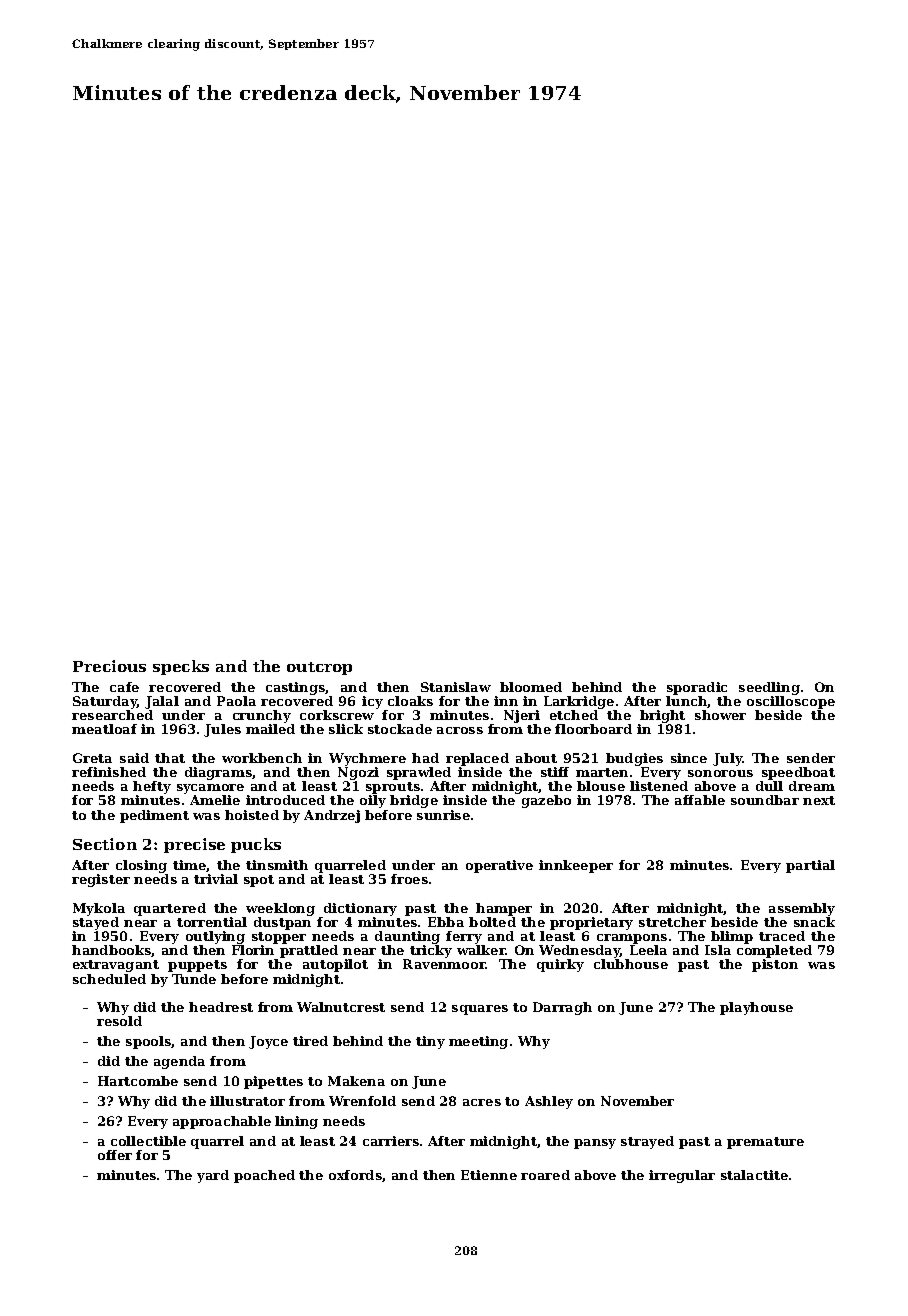 The image size is (908, 1316). What do you see at coordinates (775, 965) in the page?
I see `piston` at bounding box center [775, 965].
